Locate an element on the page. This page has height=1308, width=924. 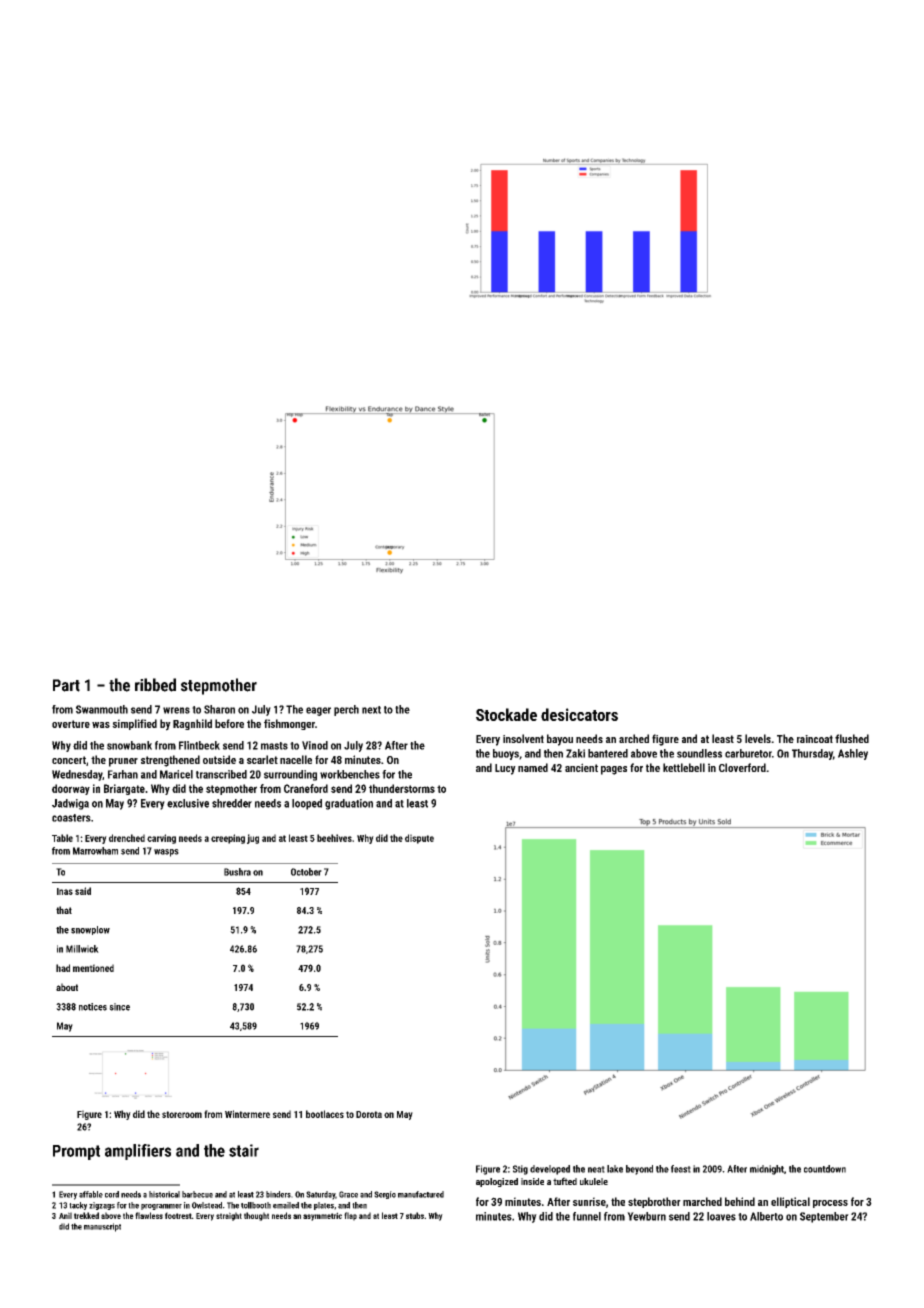
binders is located at coordinates (278, 1194).
